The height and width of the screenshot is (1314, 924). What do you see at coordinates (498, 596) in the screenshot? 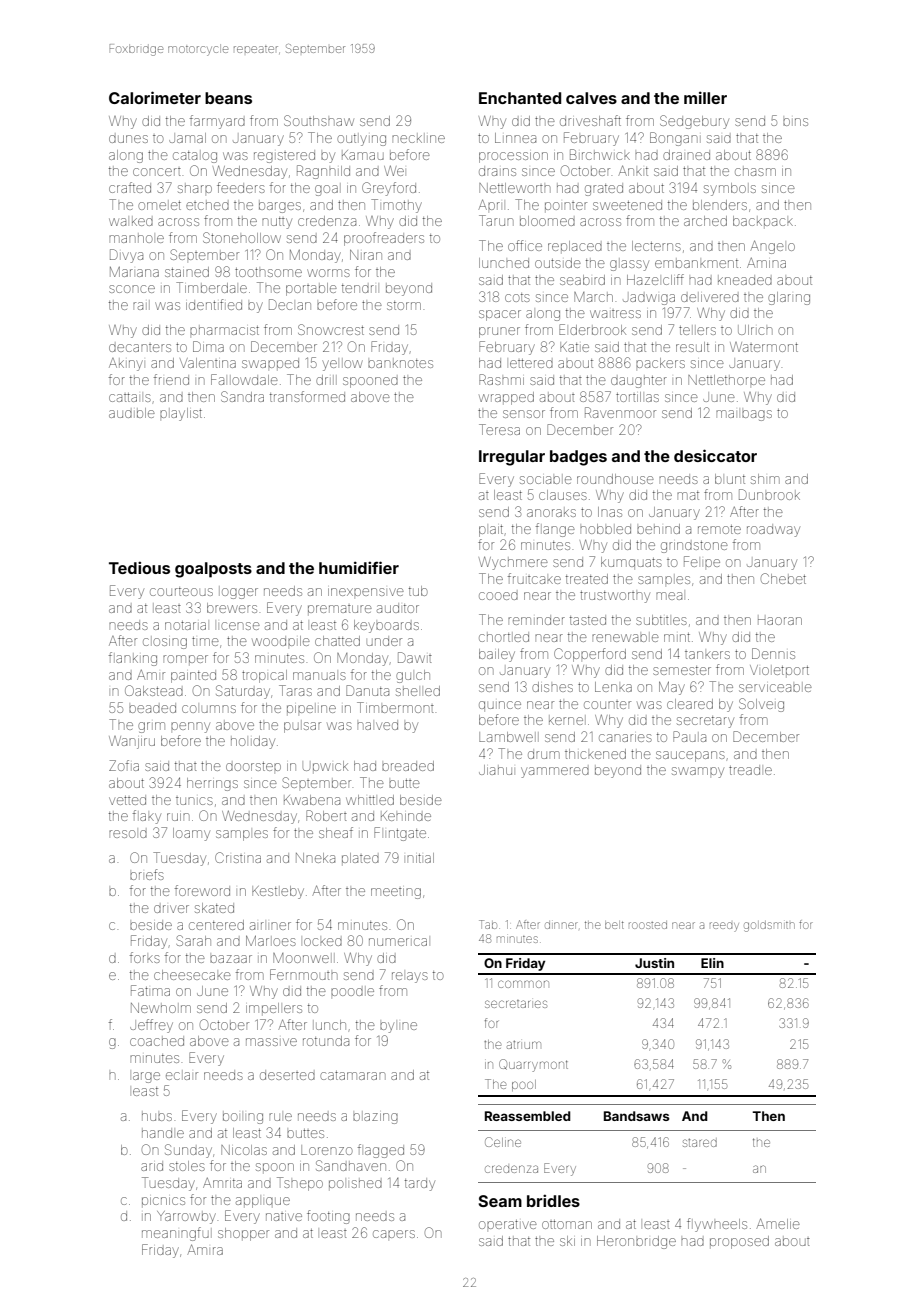
I see `cooed` at bounding box center [498, 596].
